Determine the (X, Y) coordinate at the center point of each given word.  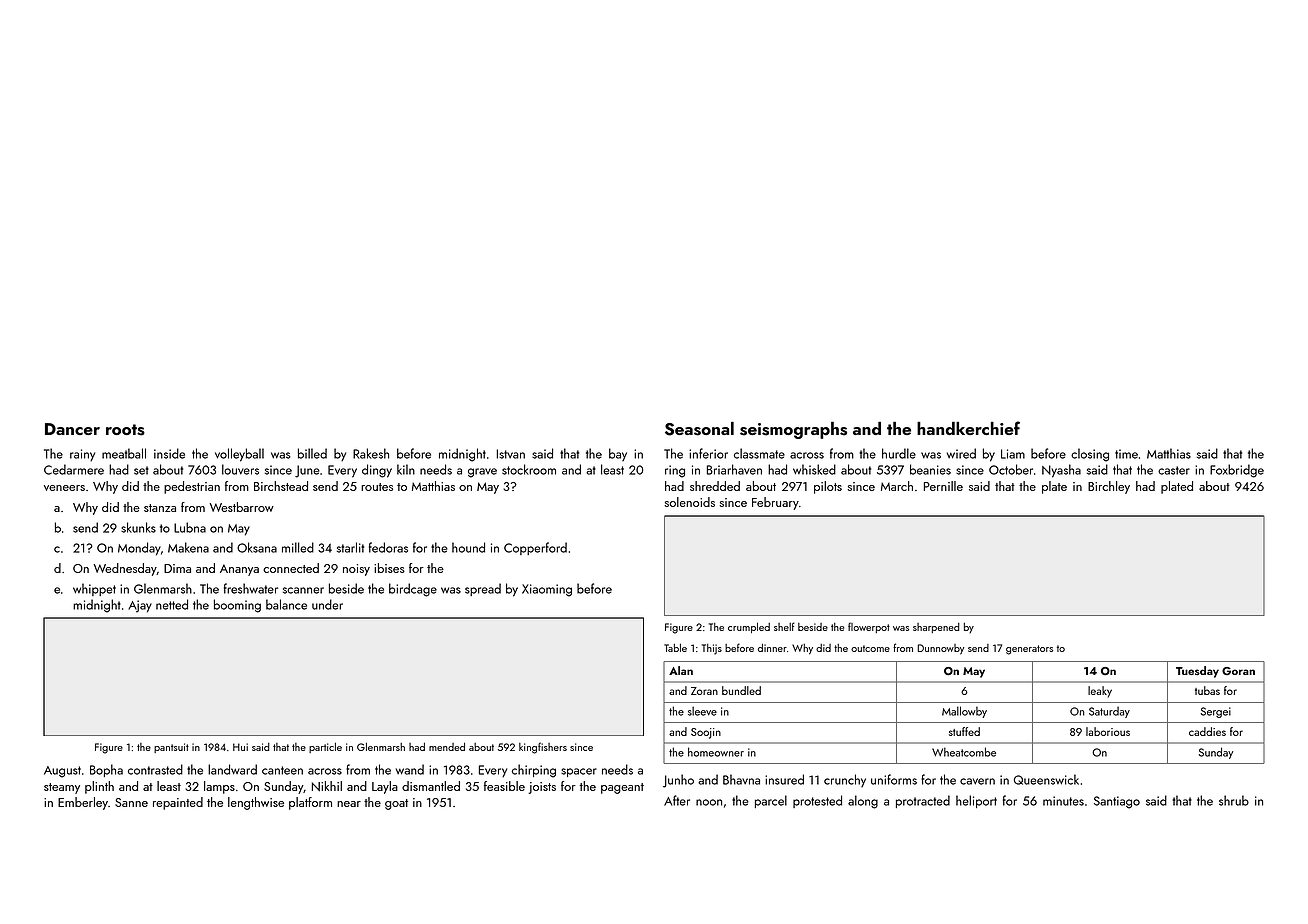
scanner (303, 590)
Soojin (706, 733)
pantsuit (171, 748)
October (1011, 469)
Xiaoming (547, 590)
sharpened (936, 628)
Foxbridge (1237, 471)
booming (237, 606)
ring (675, 471)
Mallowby (964, 712)
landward (232, 769)
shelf (784, 626)
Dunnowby (940, 649)
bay (618, 454)
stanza (160, 508)
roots (125, 430)
